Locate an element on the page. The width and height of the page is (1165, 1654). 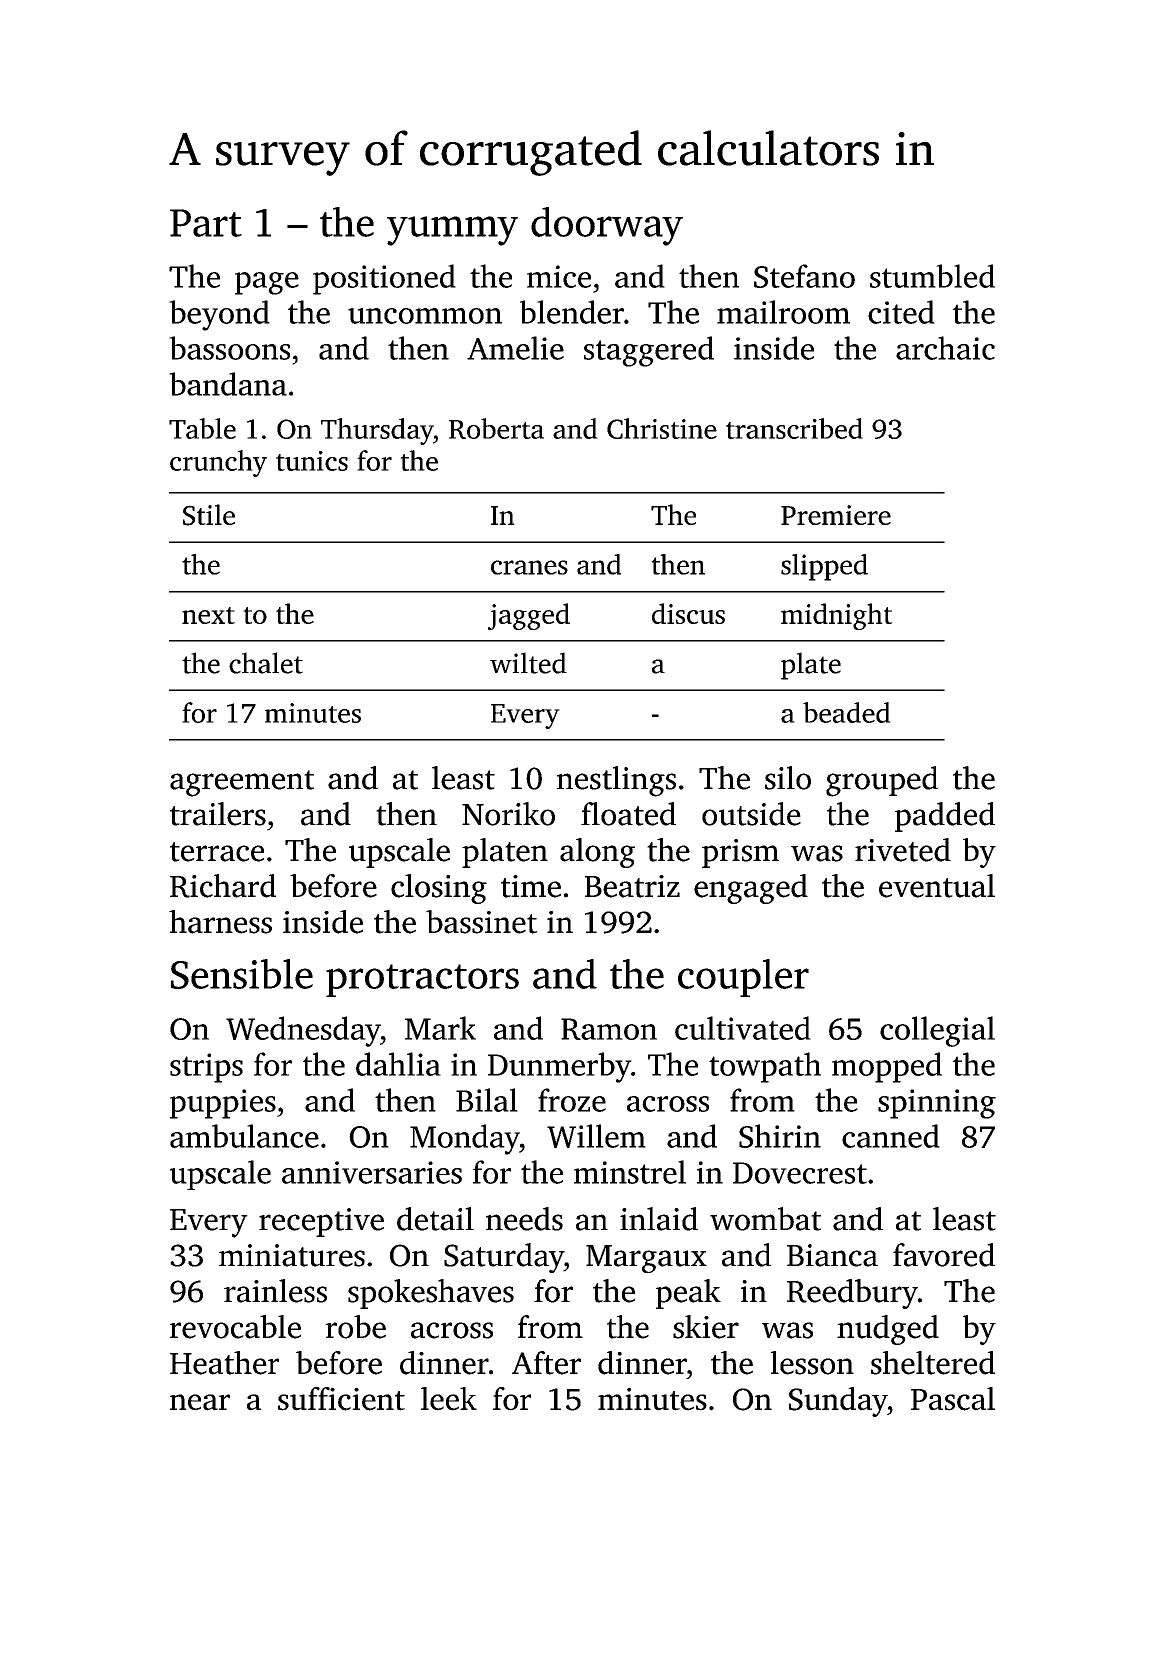
Part is located at coordinates (206, 223).
